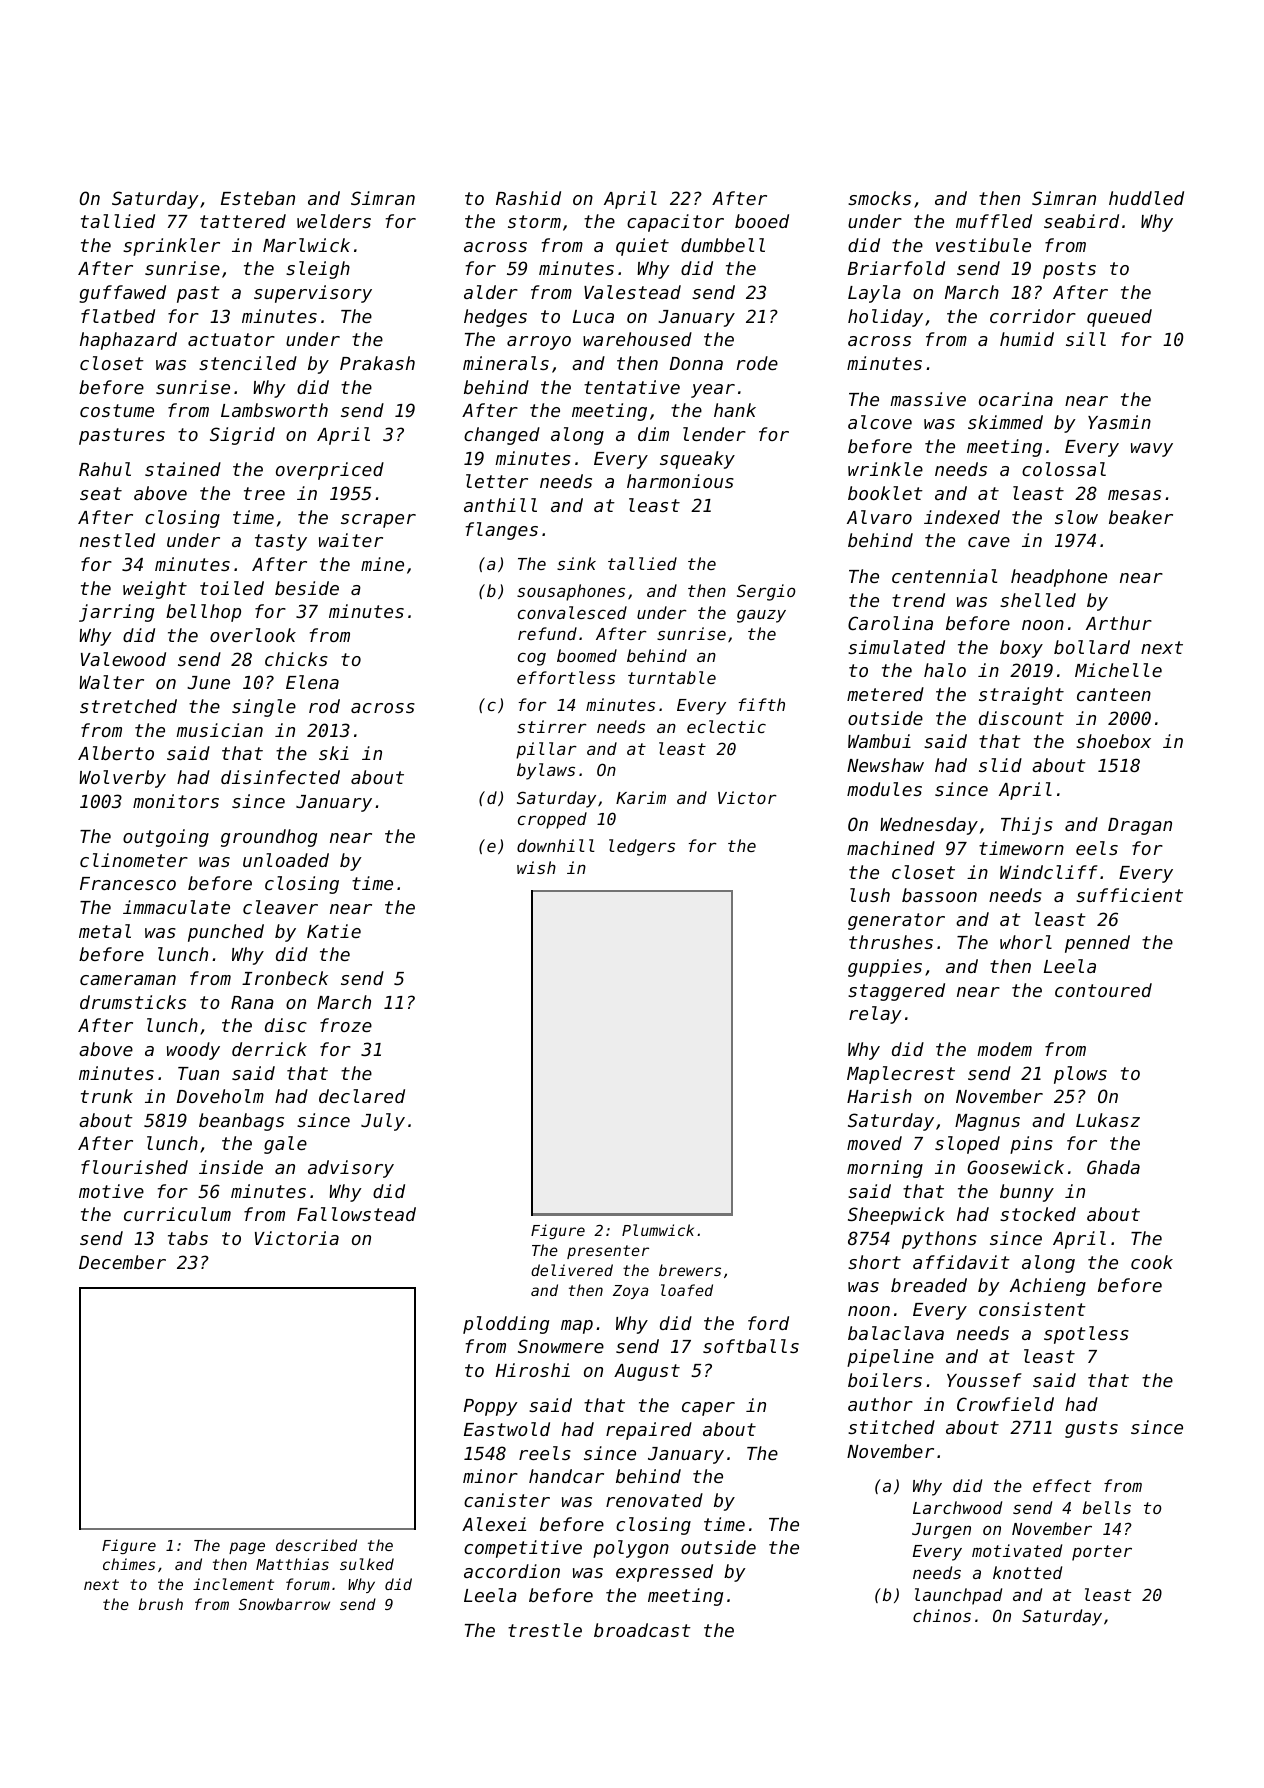 This screenshot has height=1788, width=1264. I want to click on repaired, so click(649, 1431).
